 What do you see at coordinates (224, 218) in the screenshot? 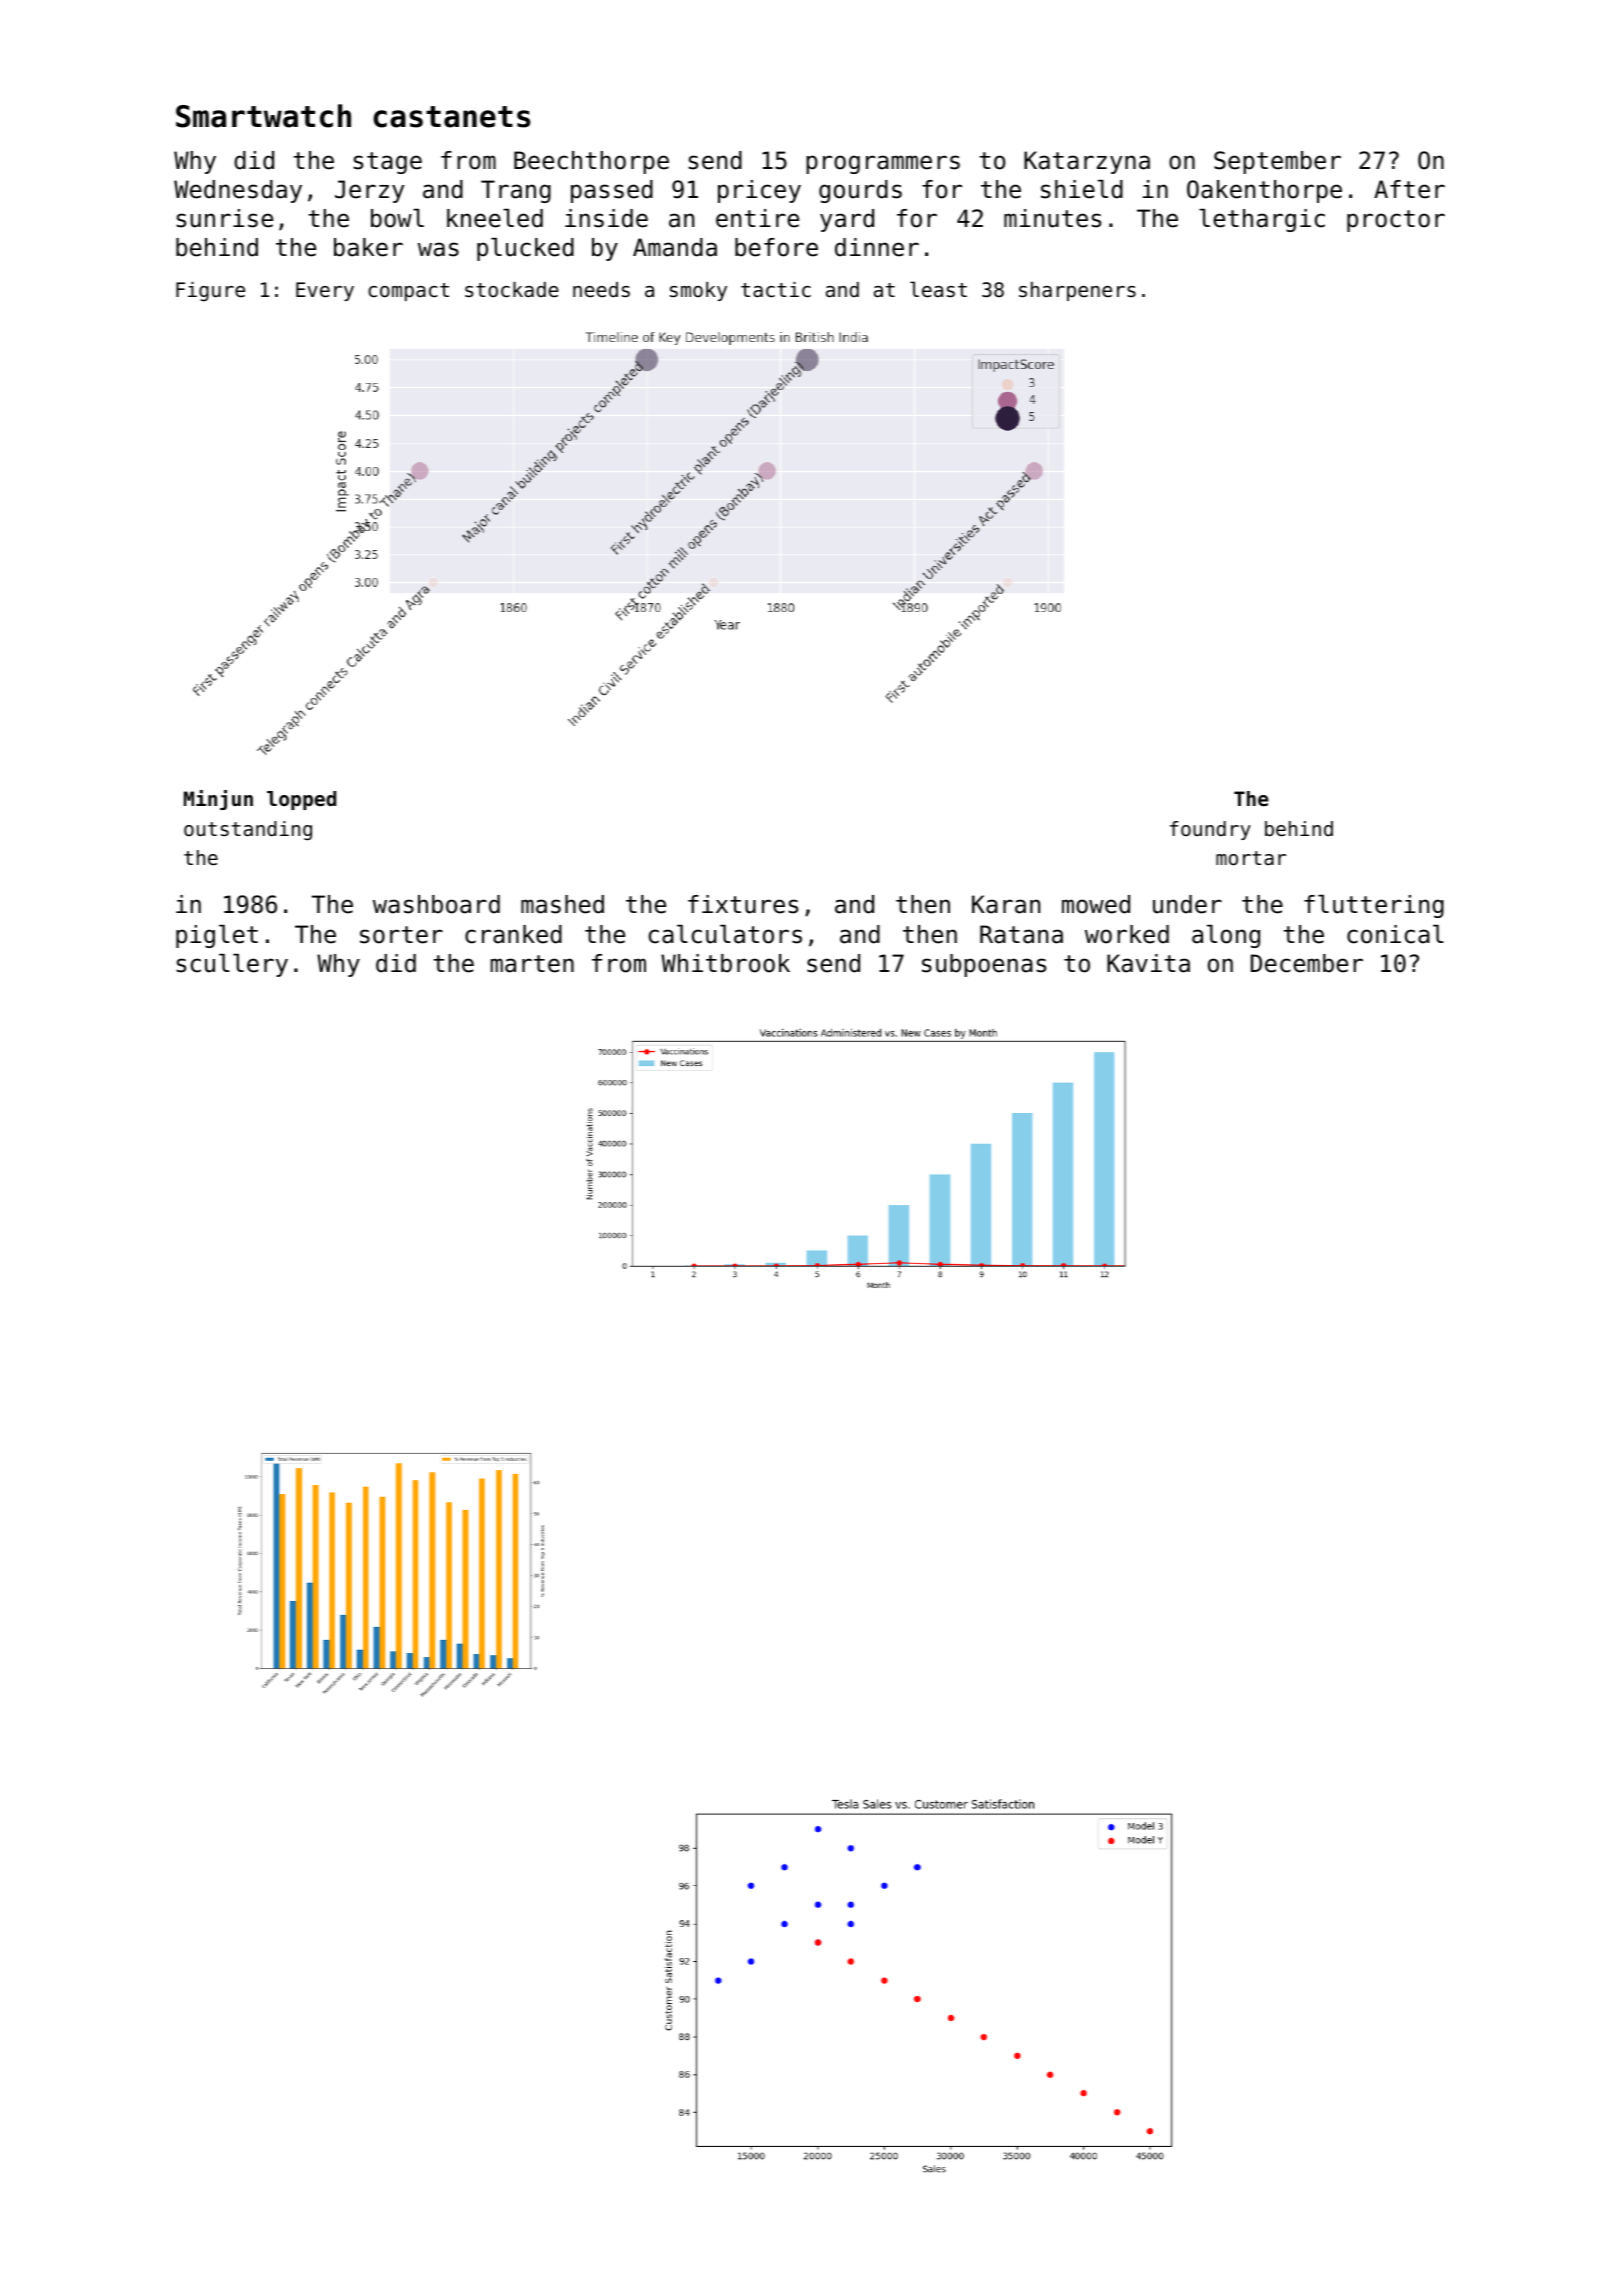
I see `sunrise` at bounding box center [224, 218].
